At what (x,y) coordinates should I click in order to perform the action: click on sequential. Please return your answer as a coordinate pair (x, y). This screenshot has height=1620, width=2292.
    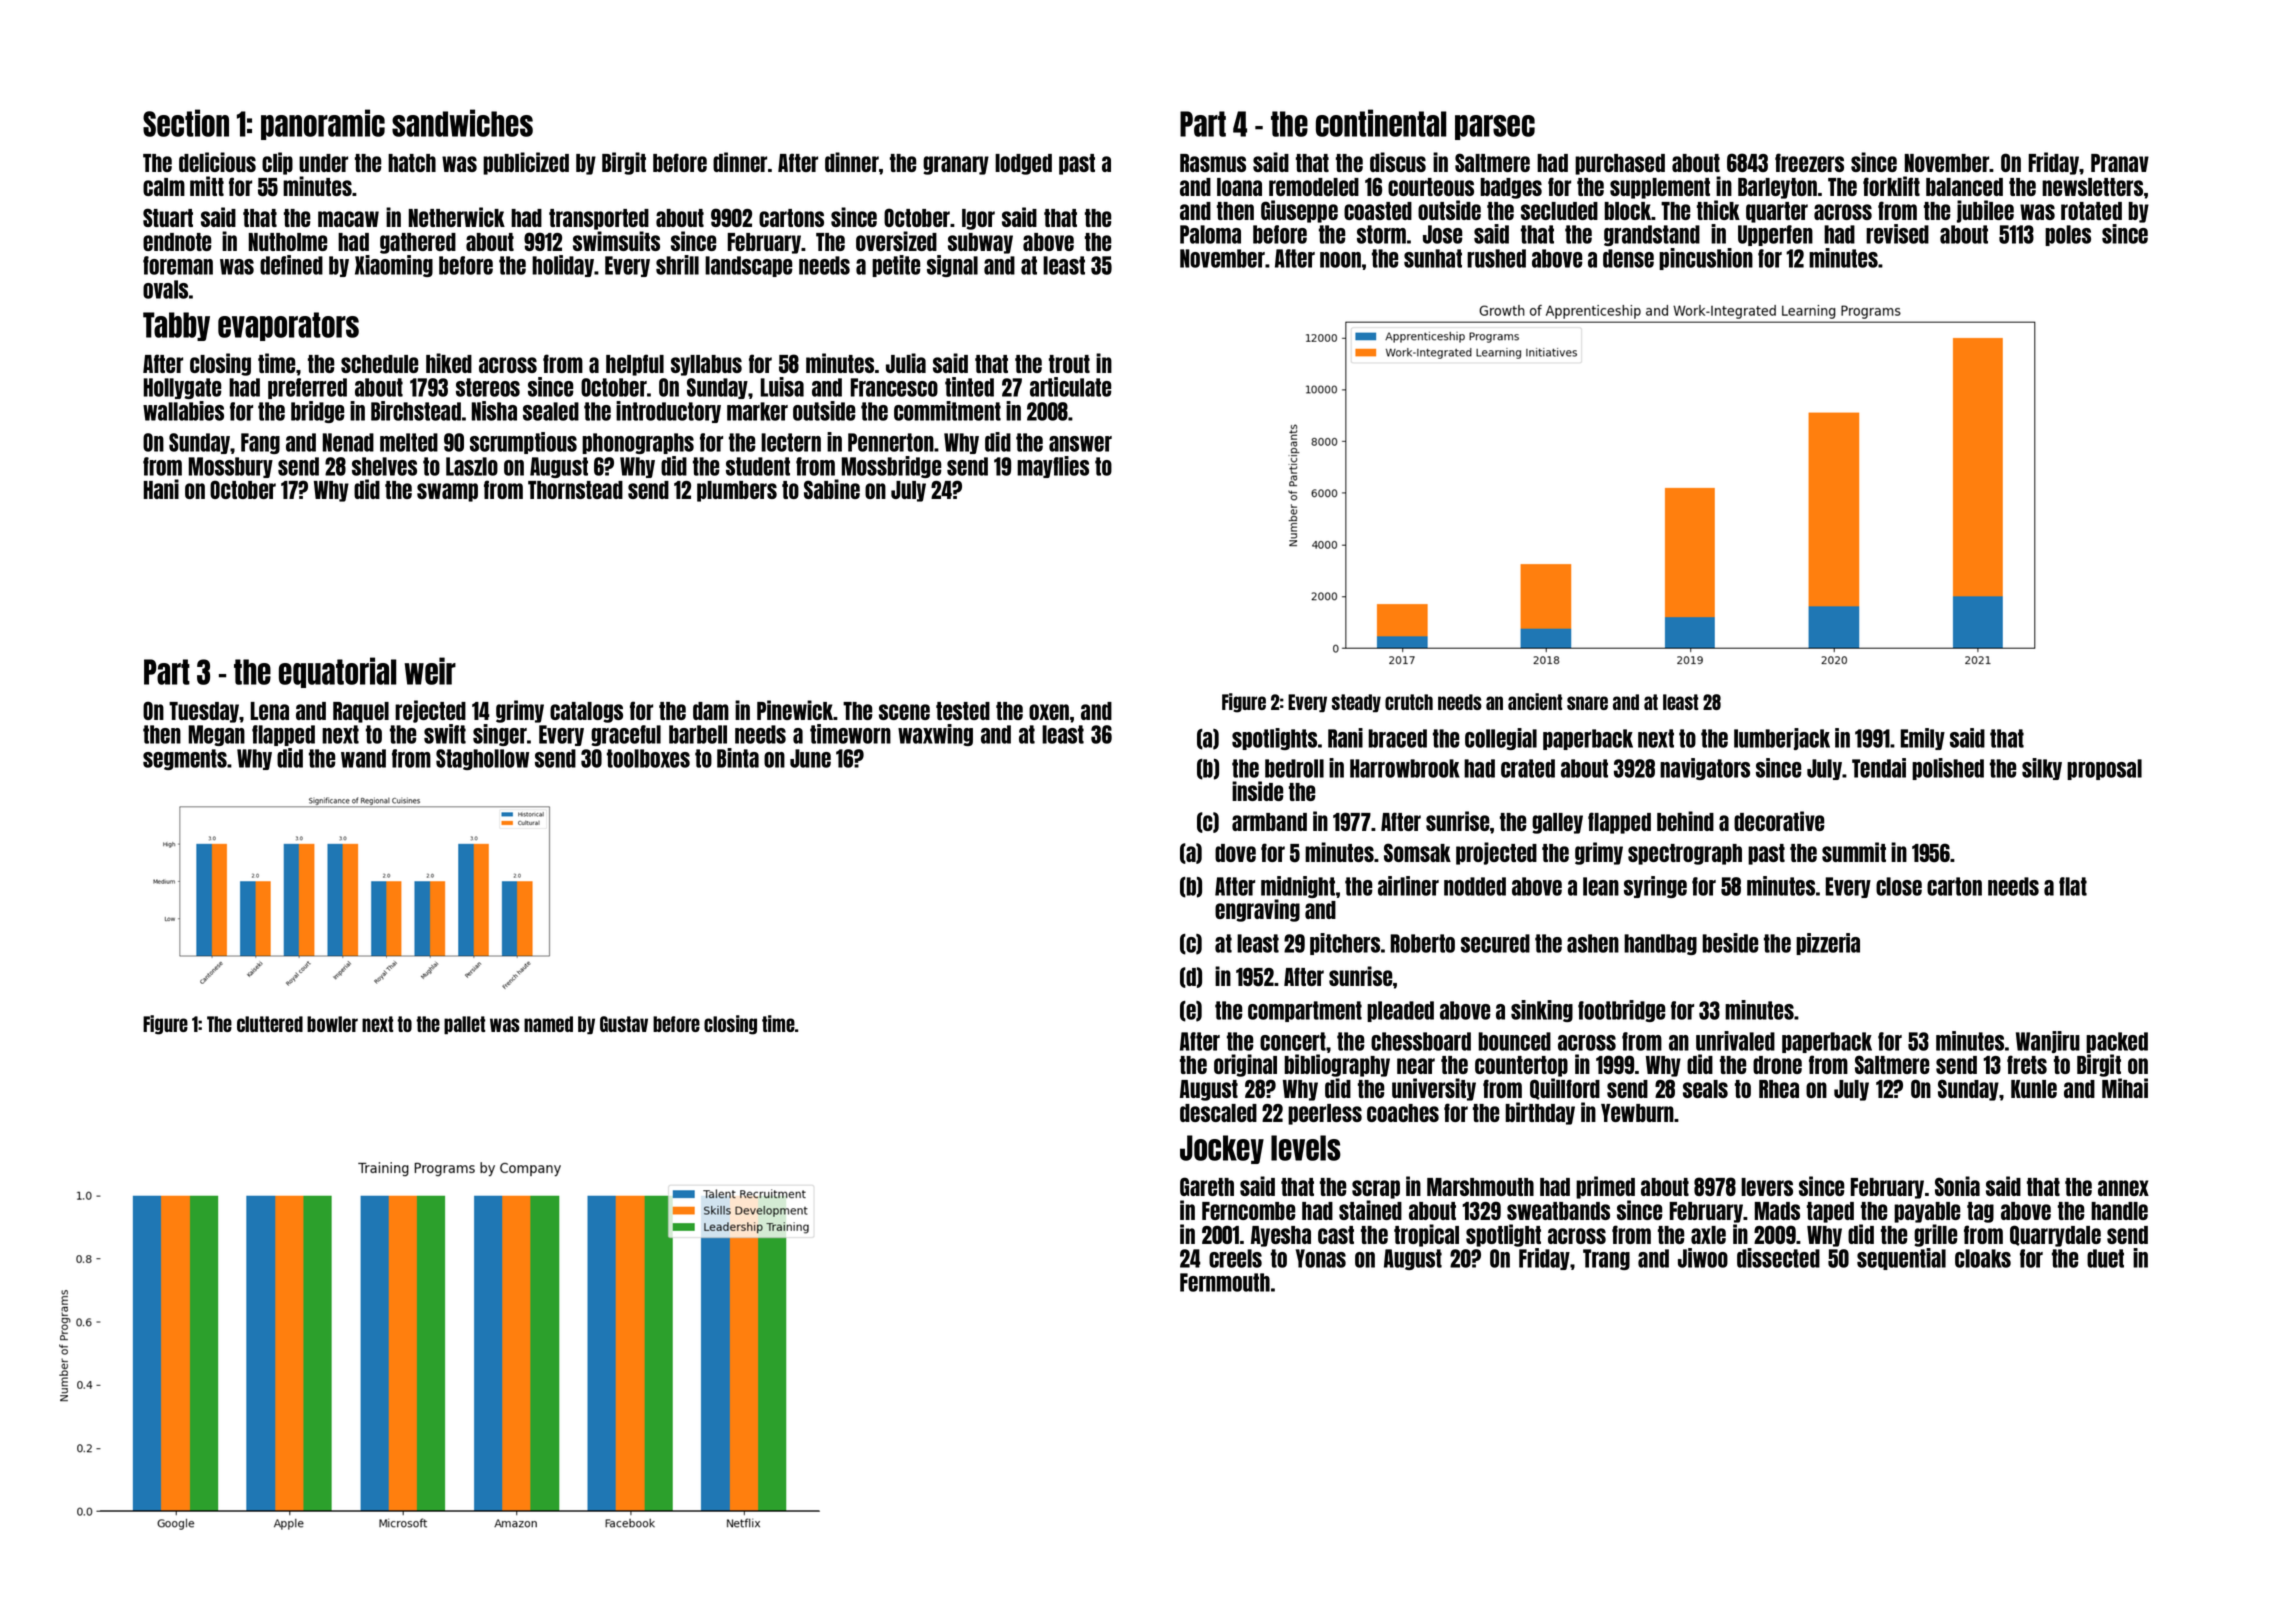
    Looking at the image, I should click on (1901, 1259).
